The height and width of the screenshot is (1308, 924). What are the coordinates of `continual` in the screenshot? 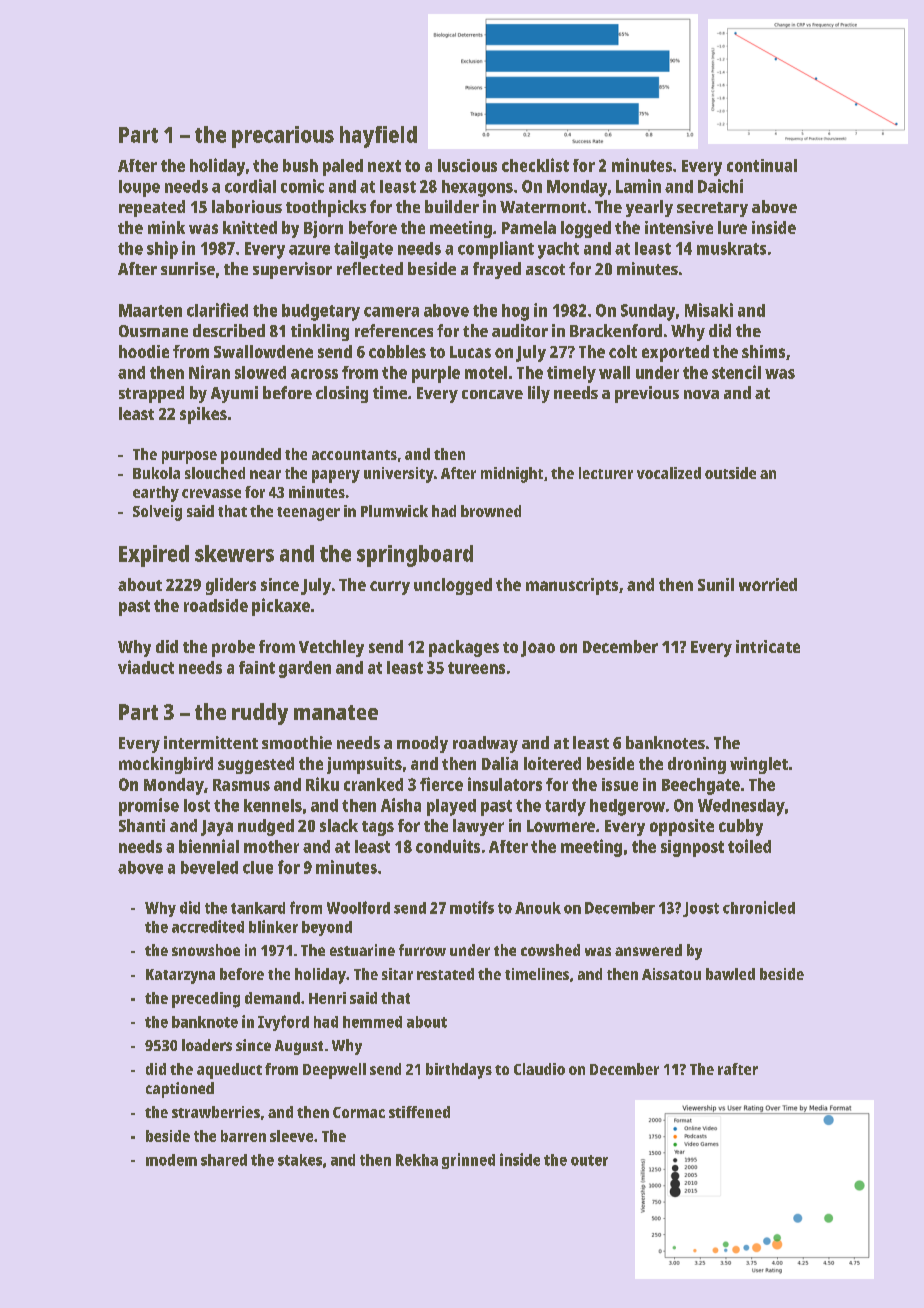 It's located at (762, 165).
